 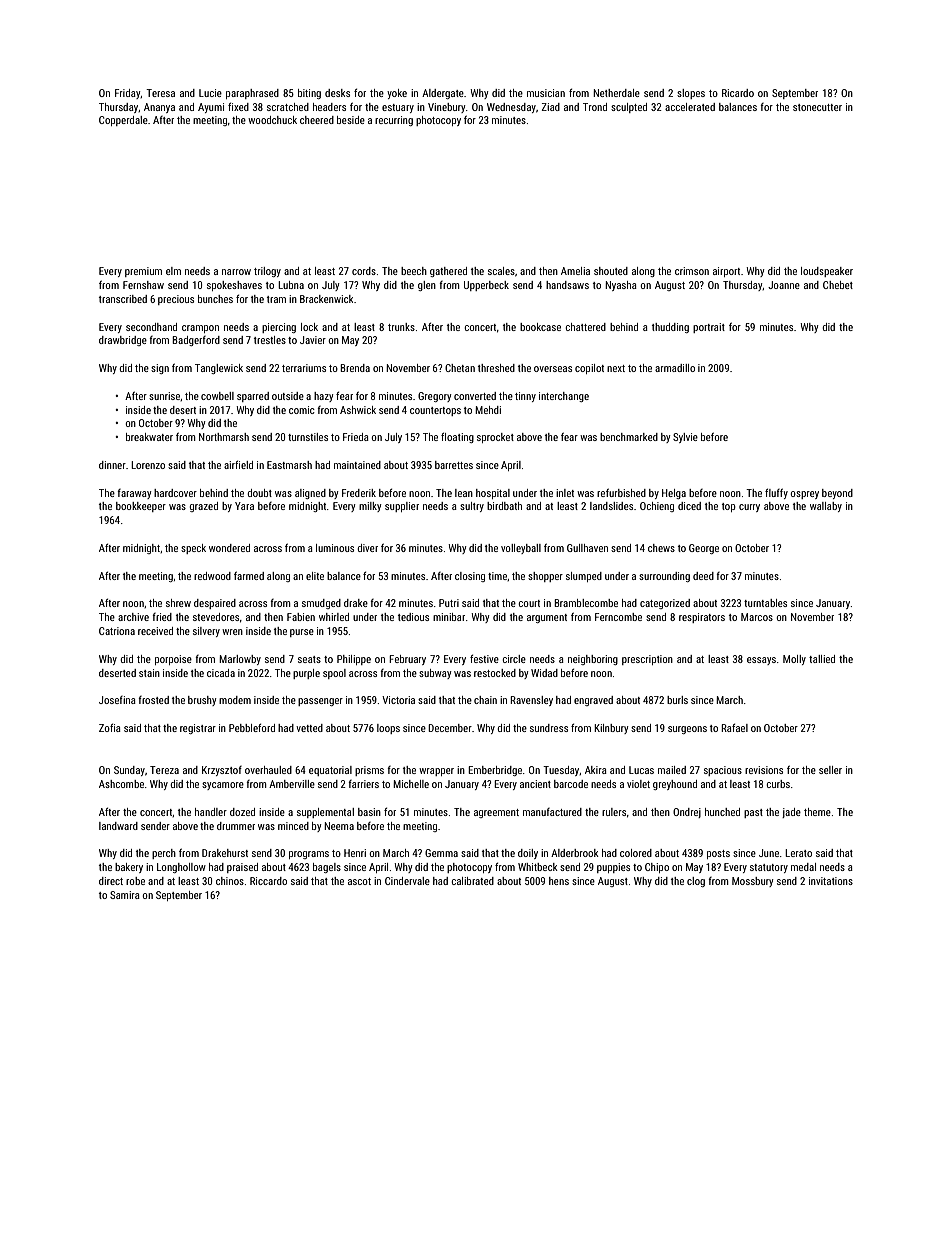 What do you see at coordinates (761, 661) in the document?
I see `essays` at bounding box center [761, 661].
